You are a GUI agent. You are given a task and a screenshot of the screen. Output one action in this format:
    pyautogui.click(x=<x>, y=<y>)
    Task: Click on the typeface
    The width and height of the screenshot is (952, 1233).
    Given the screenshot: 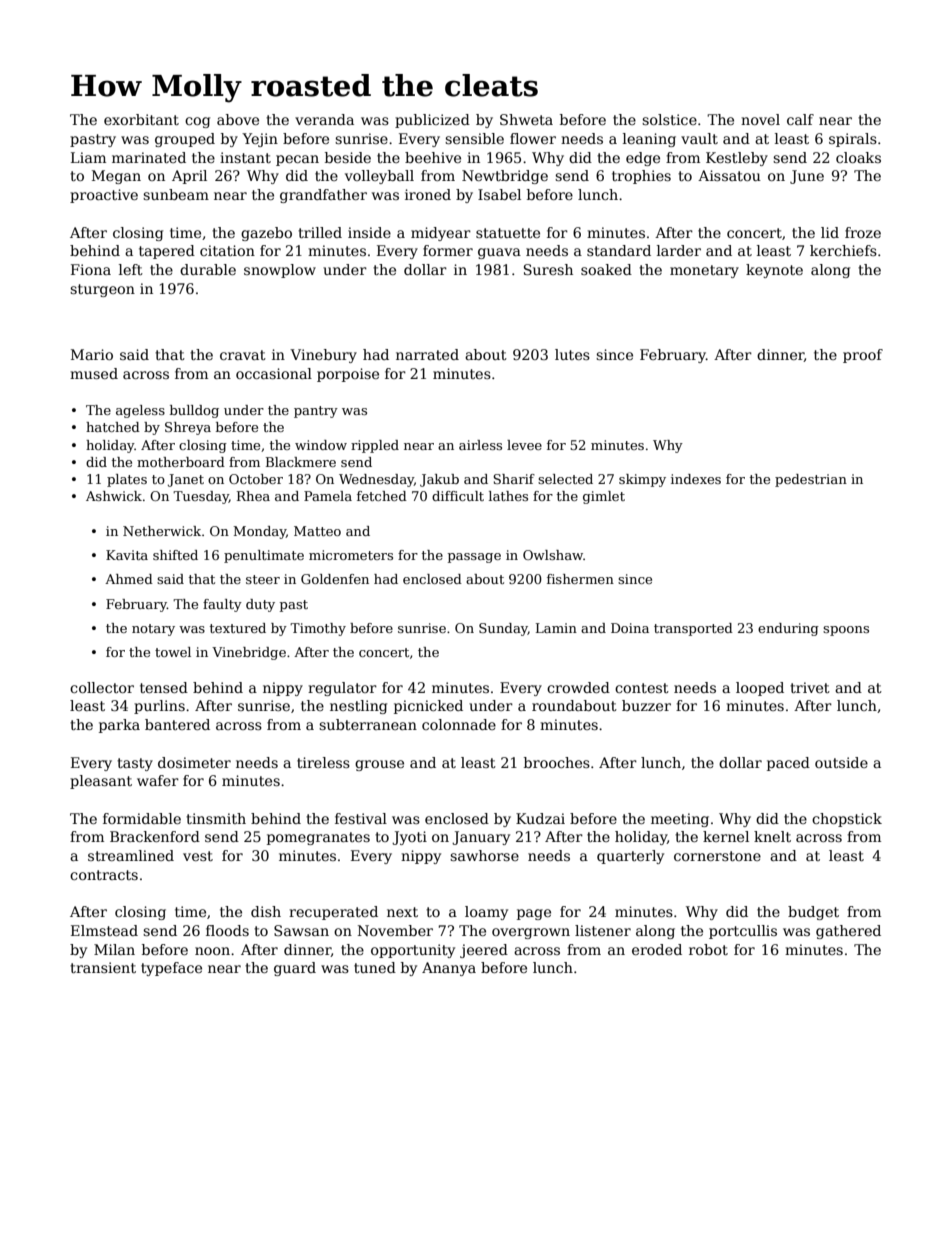 What is the action you would take?
    pyautogui.click(x=171, y=969)
